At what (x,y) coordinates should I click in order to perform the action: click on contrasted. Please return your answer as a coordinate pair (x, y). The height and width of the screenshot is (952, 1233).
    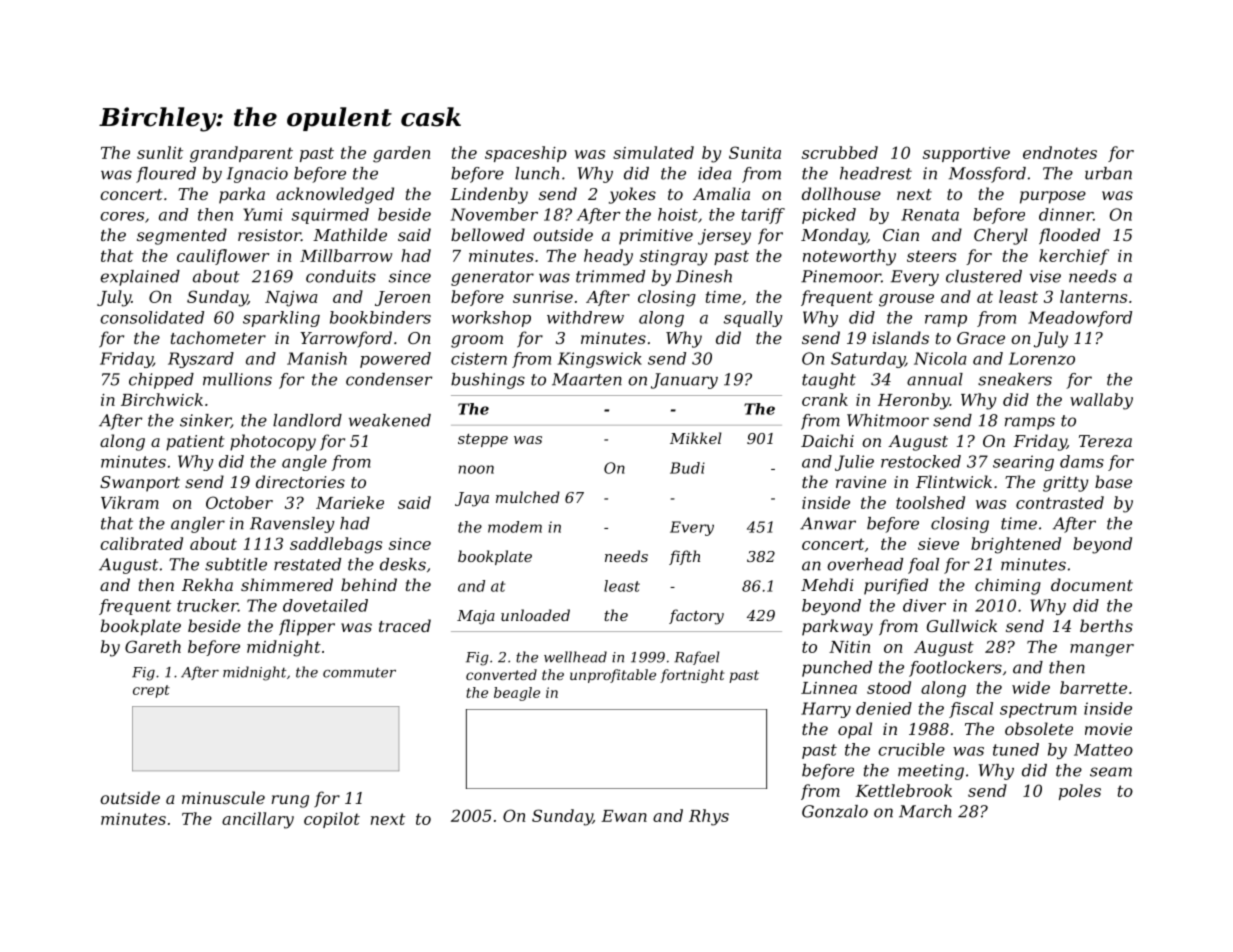
    Looking at the image, I should click on (1060, 502).
